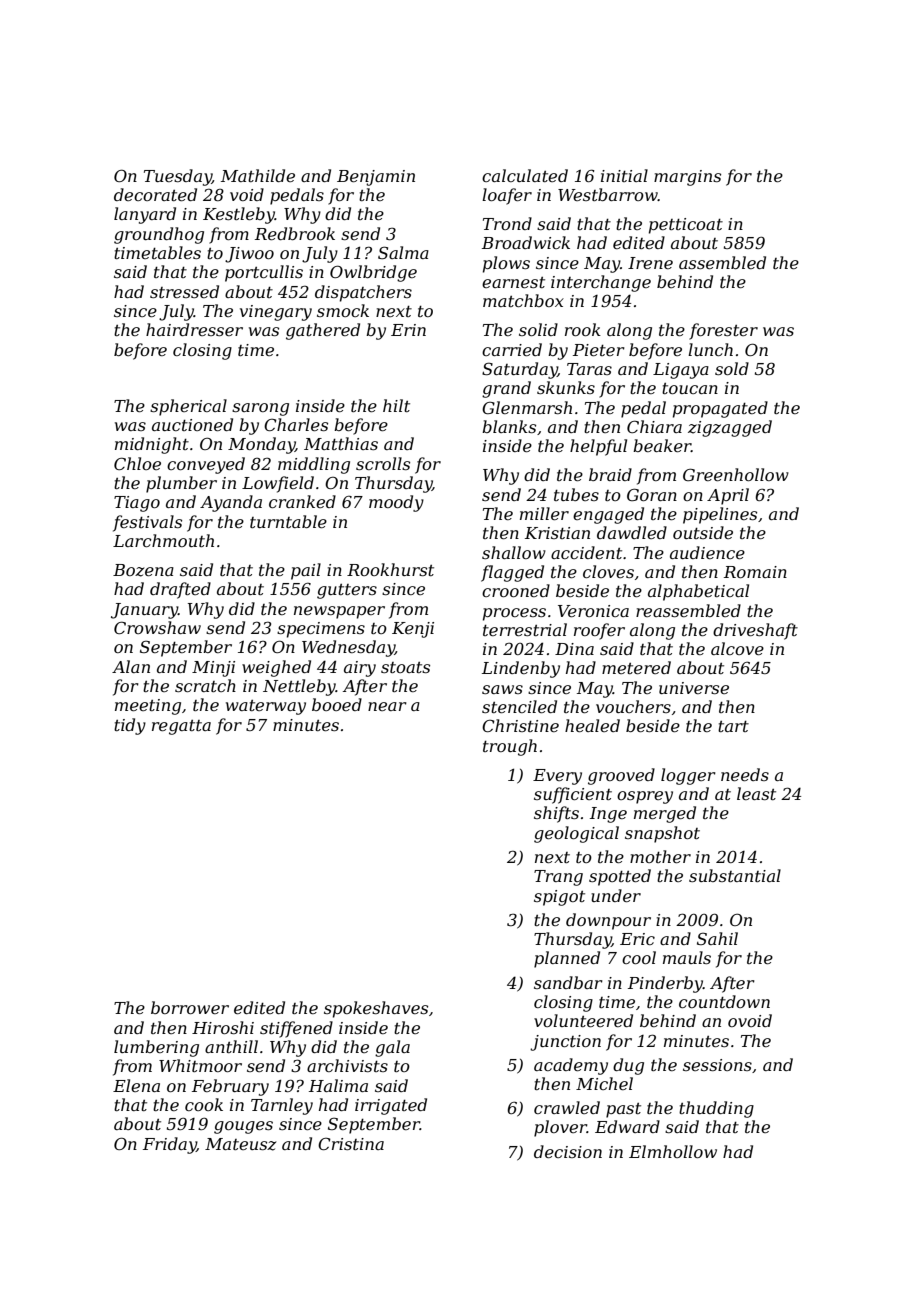  Describe the element at coordinates (735, 875) in the page. I see `substantial` at that location.
